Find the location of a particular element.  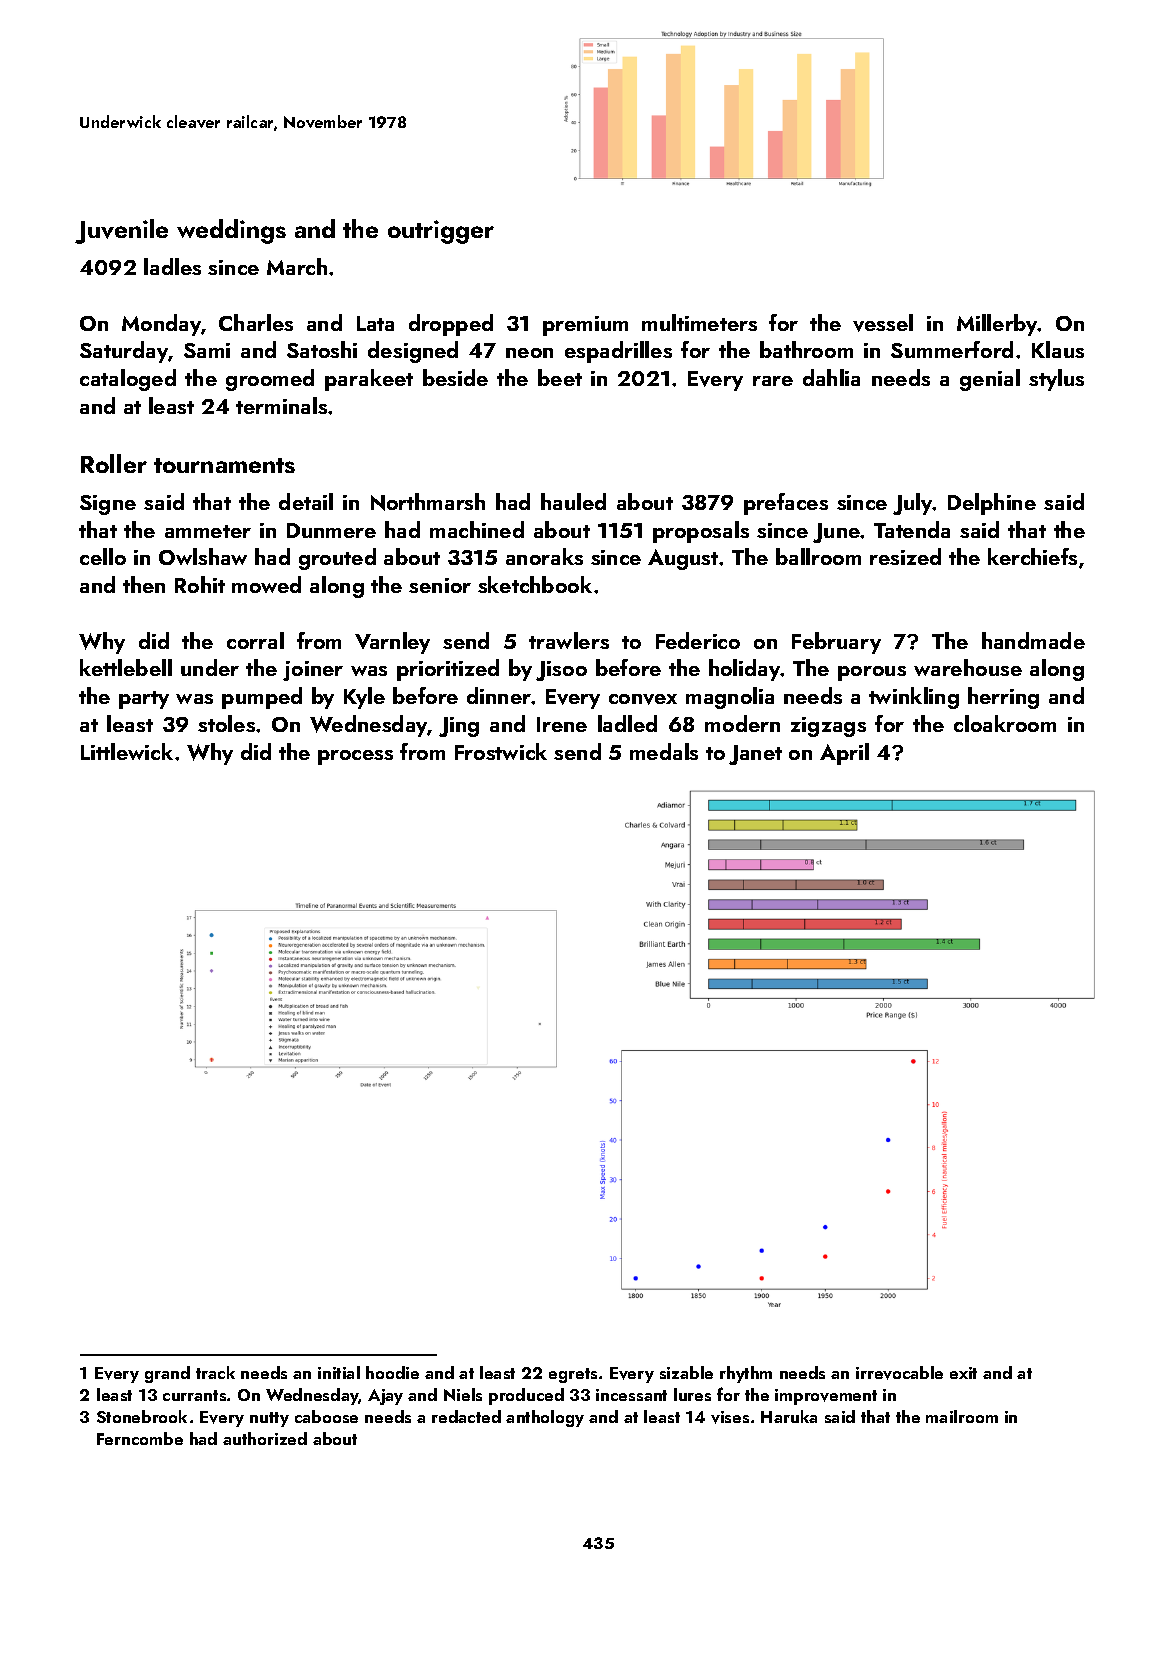

hoodie is located at coordinates (392, 1372).
